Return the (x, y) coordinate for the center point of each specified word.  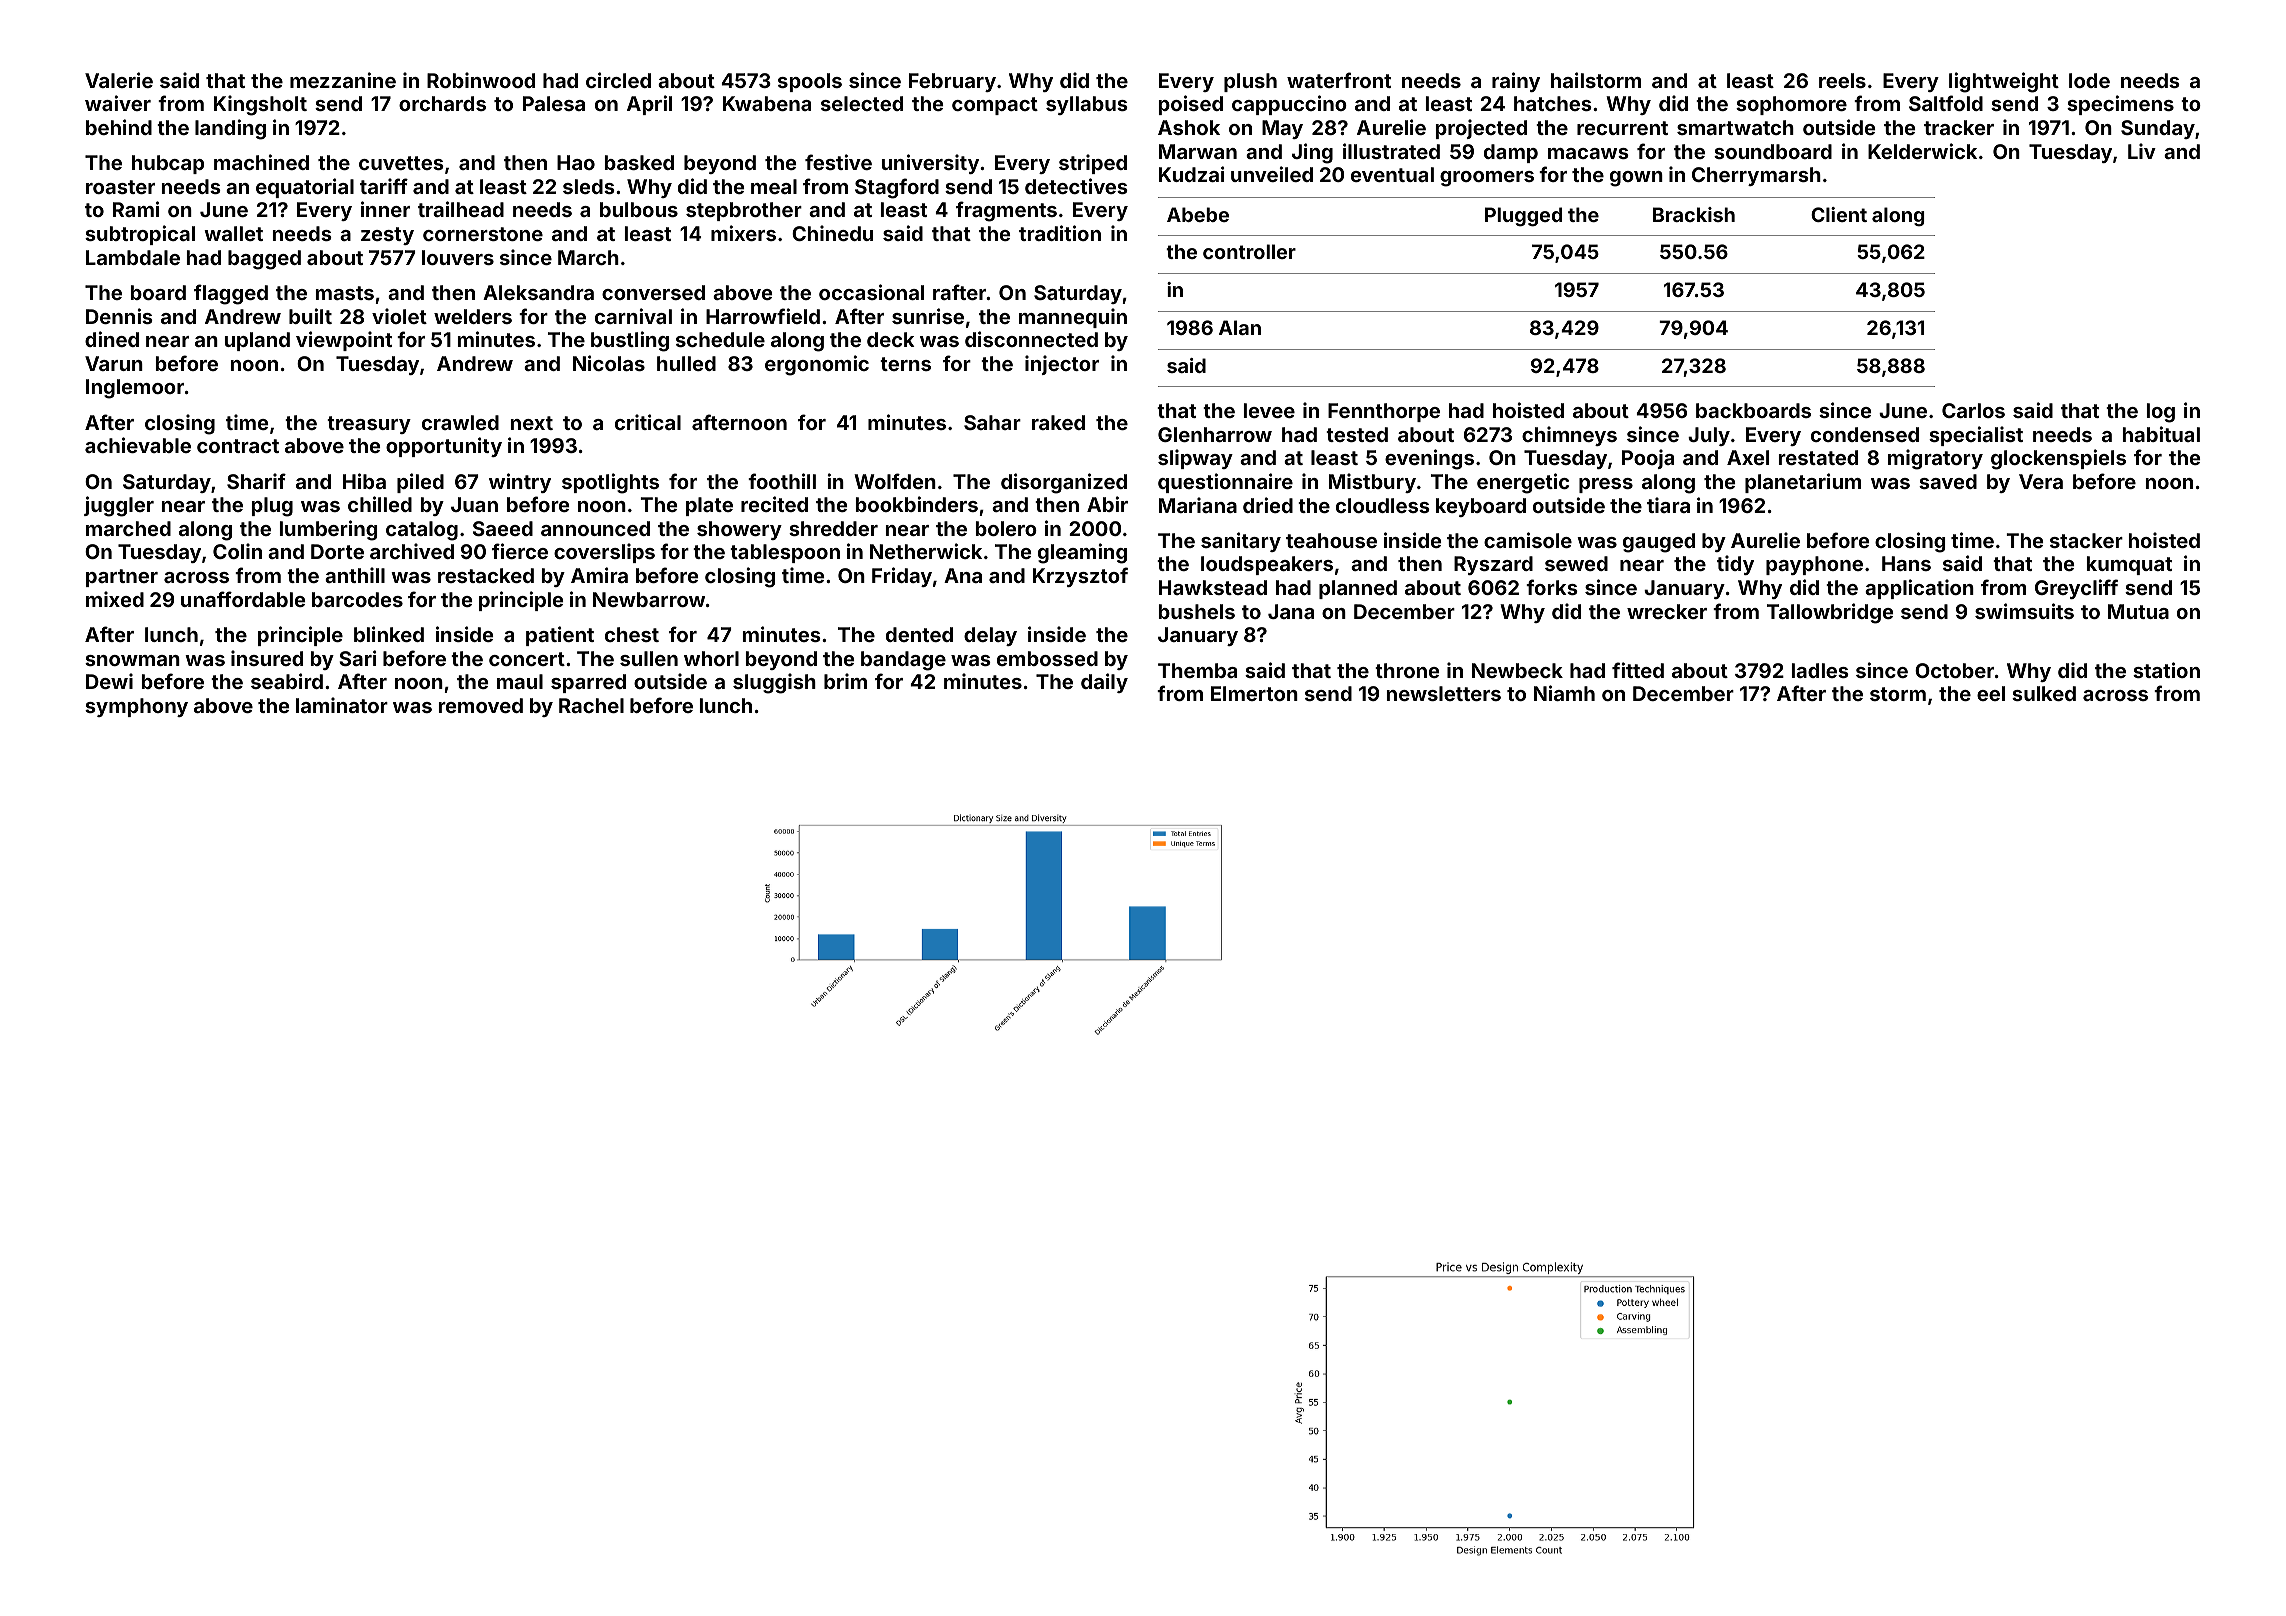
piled (420, 483)
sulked (2044, 693)
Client (1839, 214)
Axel (1748, 457)
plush (1250, 82)
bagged (264, 260)
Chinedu (832, 233)
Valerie (119, 80)
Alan (1240, 327)
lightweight (2004, 82)
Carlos (1973, 410)
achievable (138, 445)
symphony (136, 707)
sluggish (774, 683)
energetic (1523, 483)
